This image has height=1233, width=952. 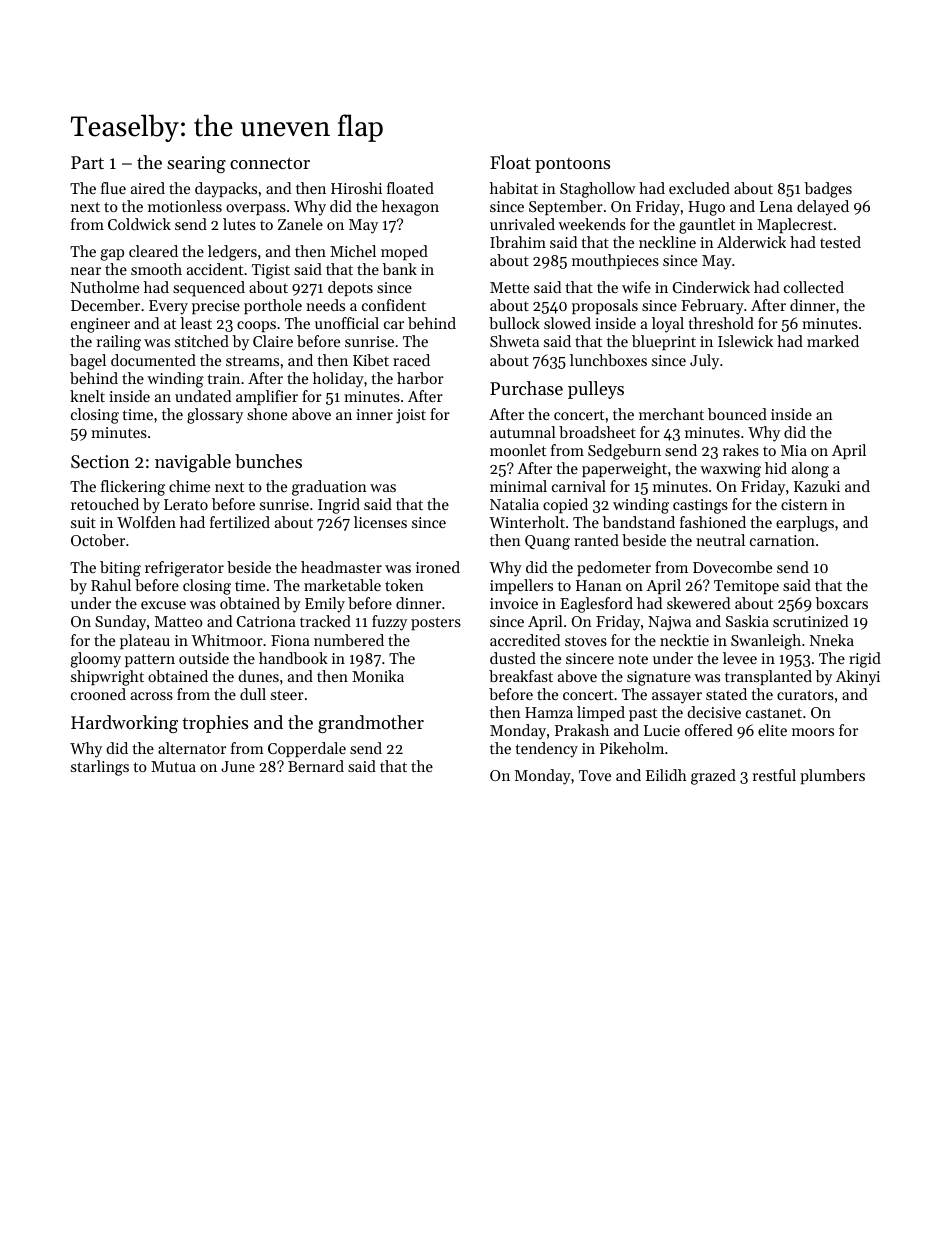 I want to click on bunches, so click(x=268, y=461).
